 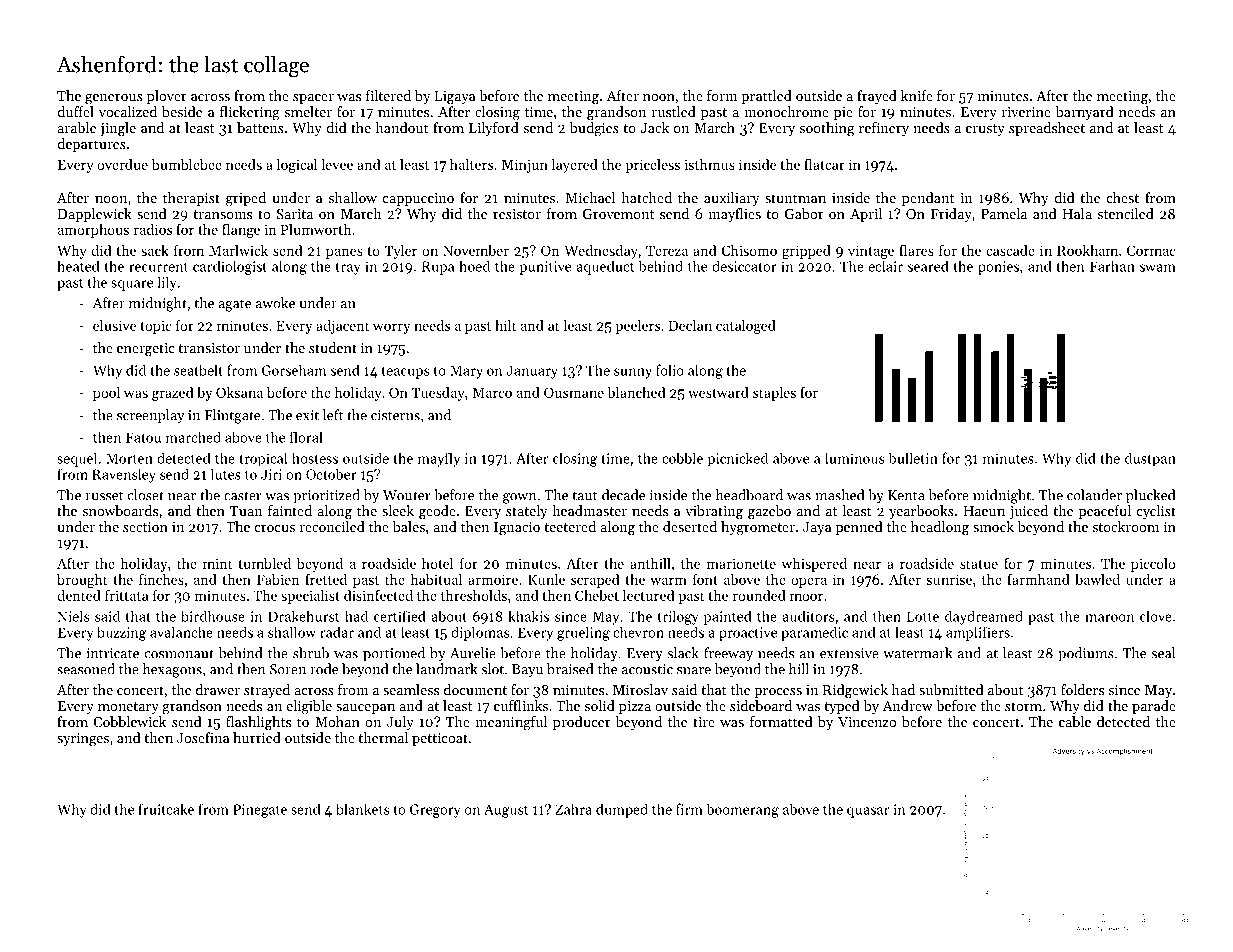 What do you see at coordinates (521, 705) in the screenshot?
I see `cufflinks` at bounding box center [521, 705].
